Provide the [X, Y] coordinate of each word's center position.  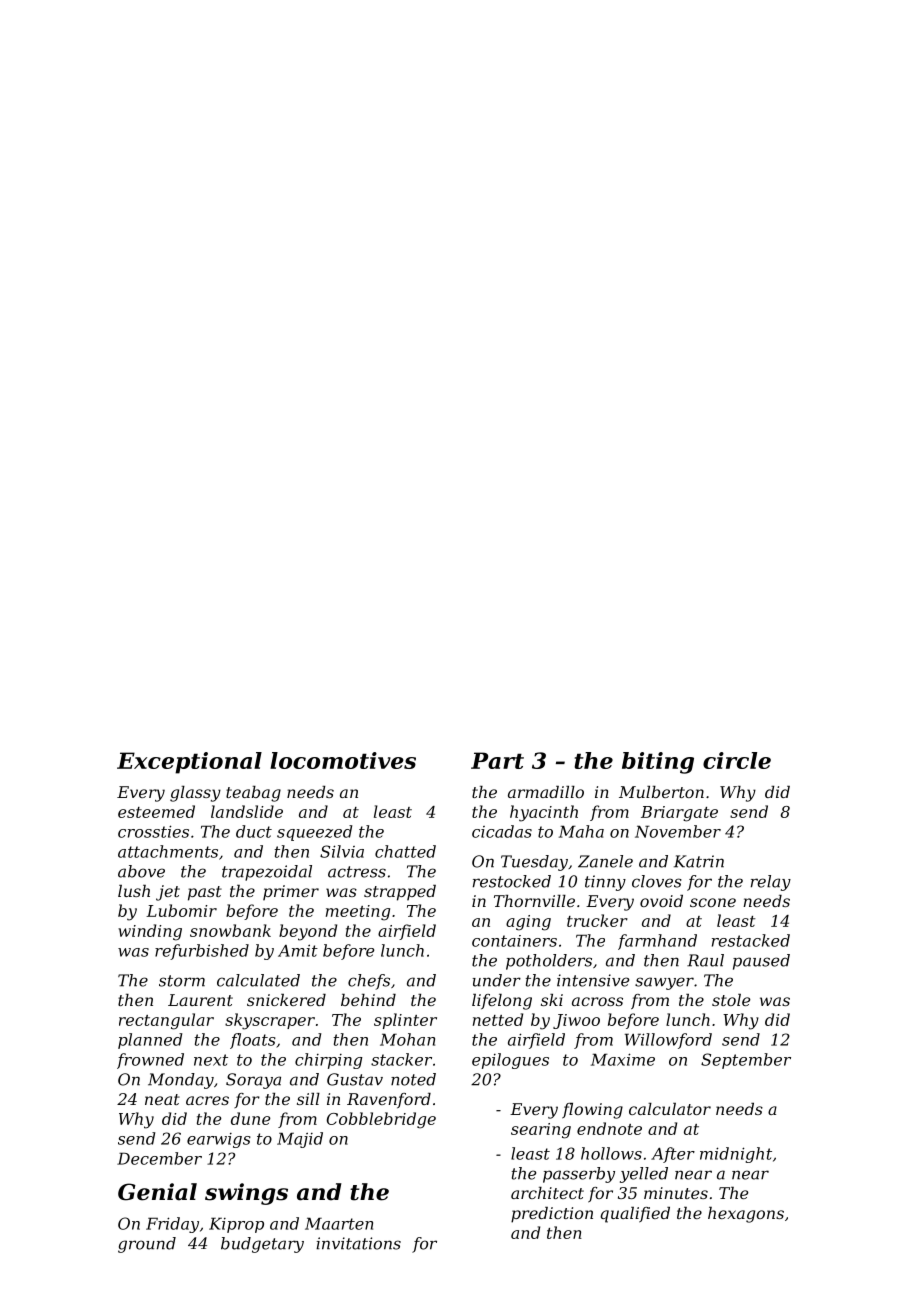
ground [147, 1245]
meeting [358, 913]
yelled [644, 1175]
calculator [670, 1109]
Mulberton [661, 792]
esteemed [156, 811]
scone [713, 902]
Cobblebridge [381, 1120]
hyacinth [544, 813]
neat [162, 1099]
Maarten [339, 1223]
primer [291, 893]
